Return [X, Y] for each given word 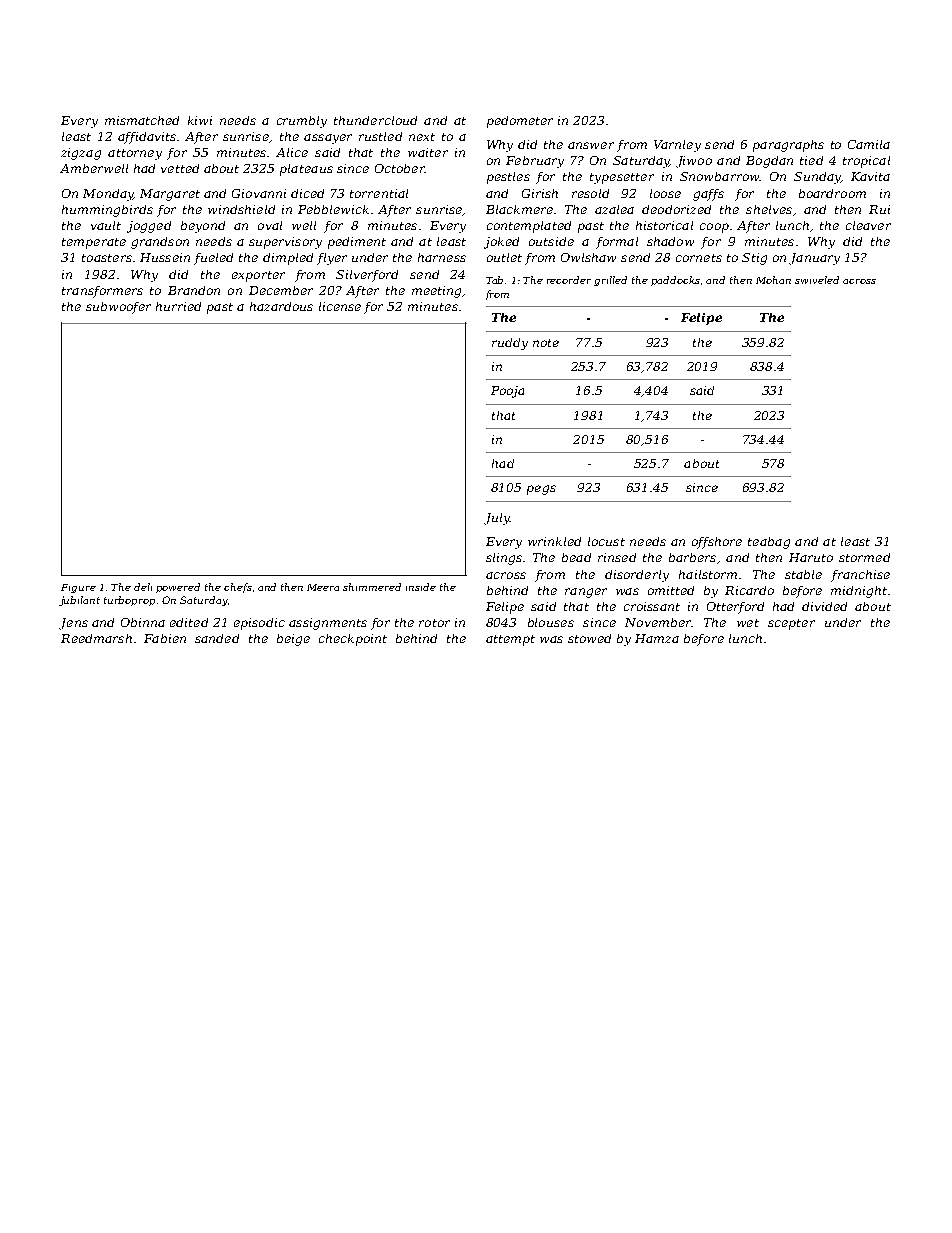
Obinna [143, 622]
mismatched [142, 120]
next [422, 137]
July [497, 519]
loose [665, 193]
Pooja [507, 392]
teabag [769, 543]
